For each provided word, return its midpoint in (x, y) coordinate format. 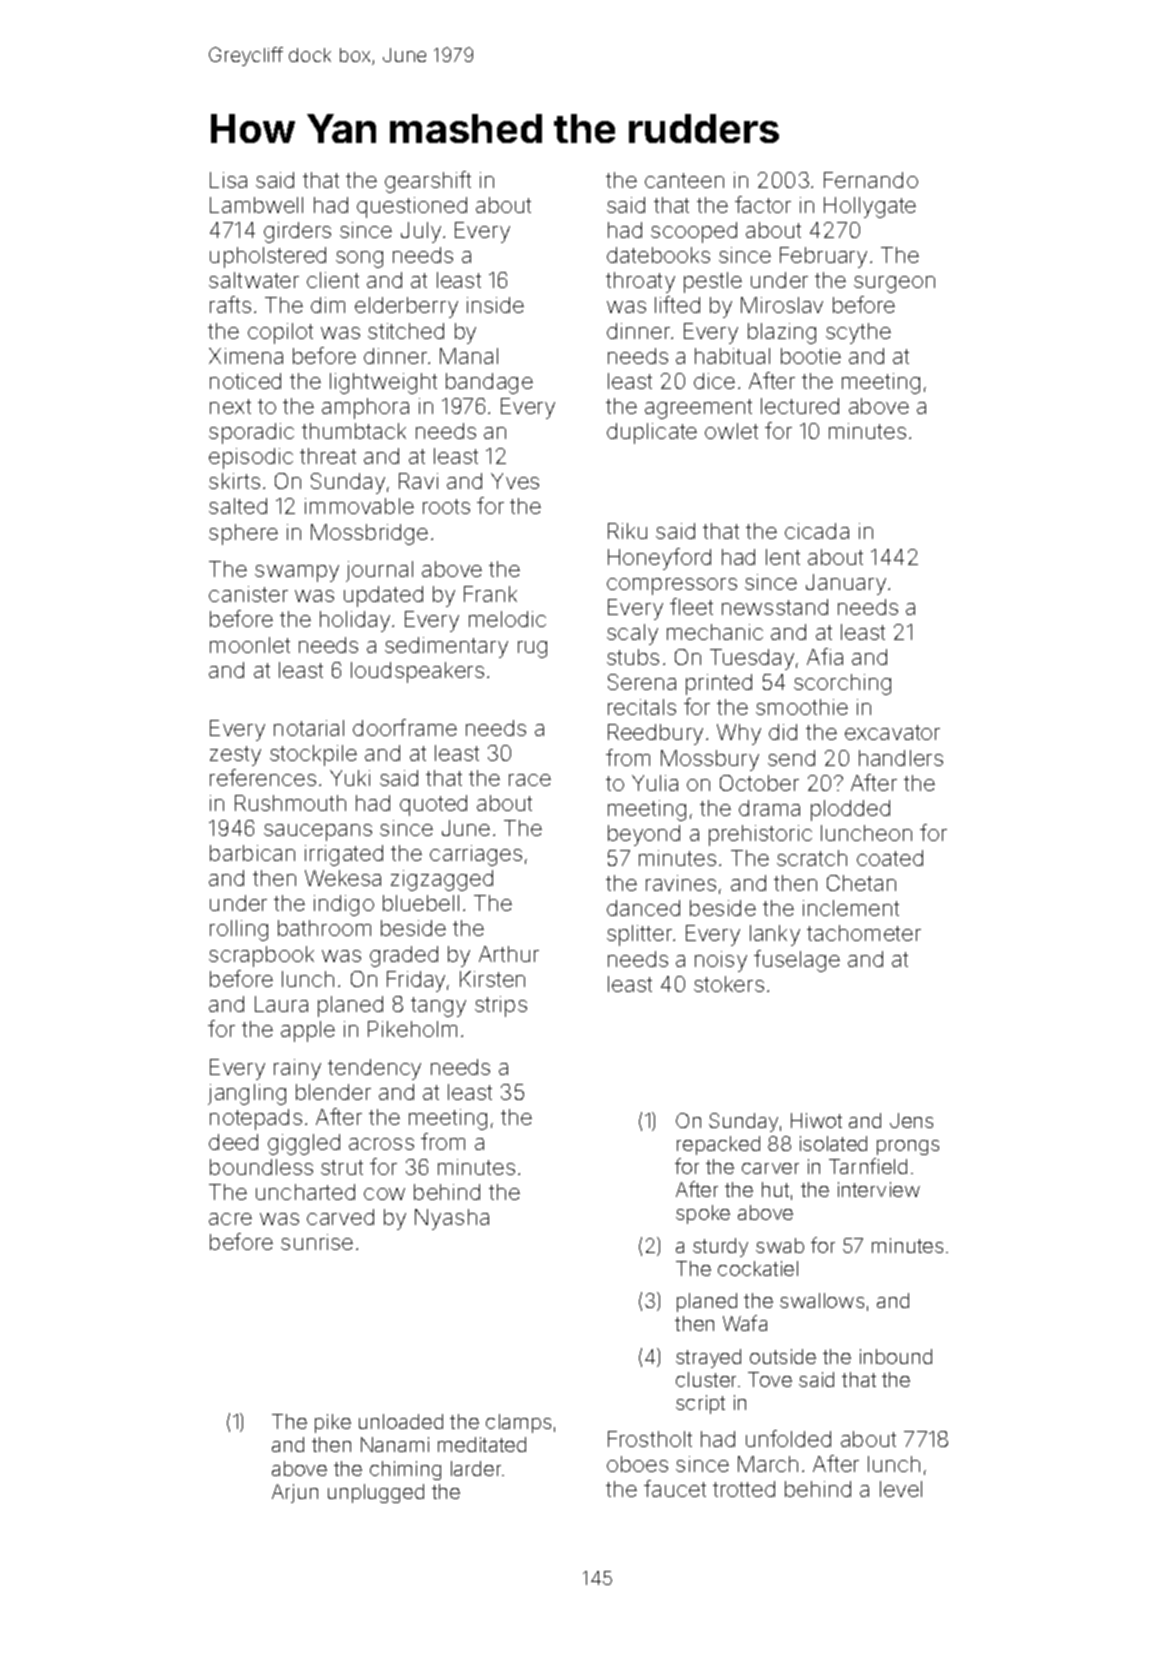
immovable (359, 506)
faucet (675, 1488)
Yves (515, 481)
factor (763, 204)
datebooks (658, 255)
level (901, 1489)
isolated (833, 1143)
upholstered (268, 257)
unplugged (376, 1493)
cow (384, 1194)
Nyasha (452, 1219)
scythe (858, 333)
